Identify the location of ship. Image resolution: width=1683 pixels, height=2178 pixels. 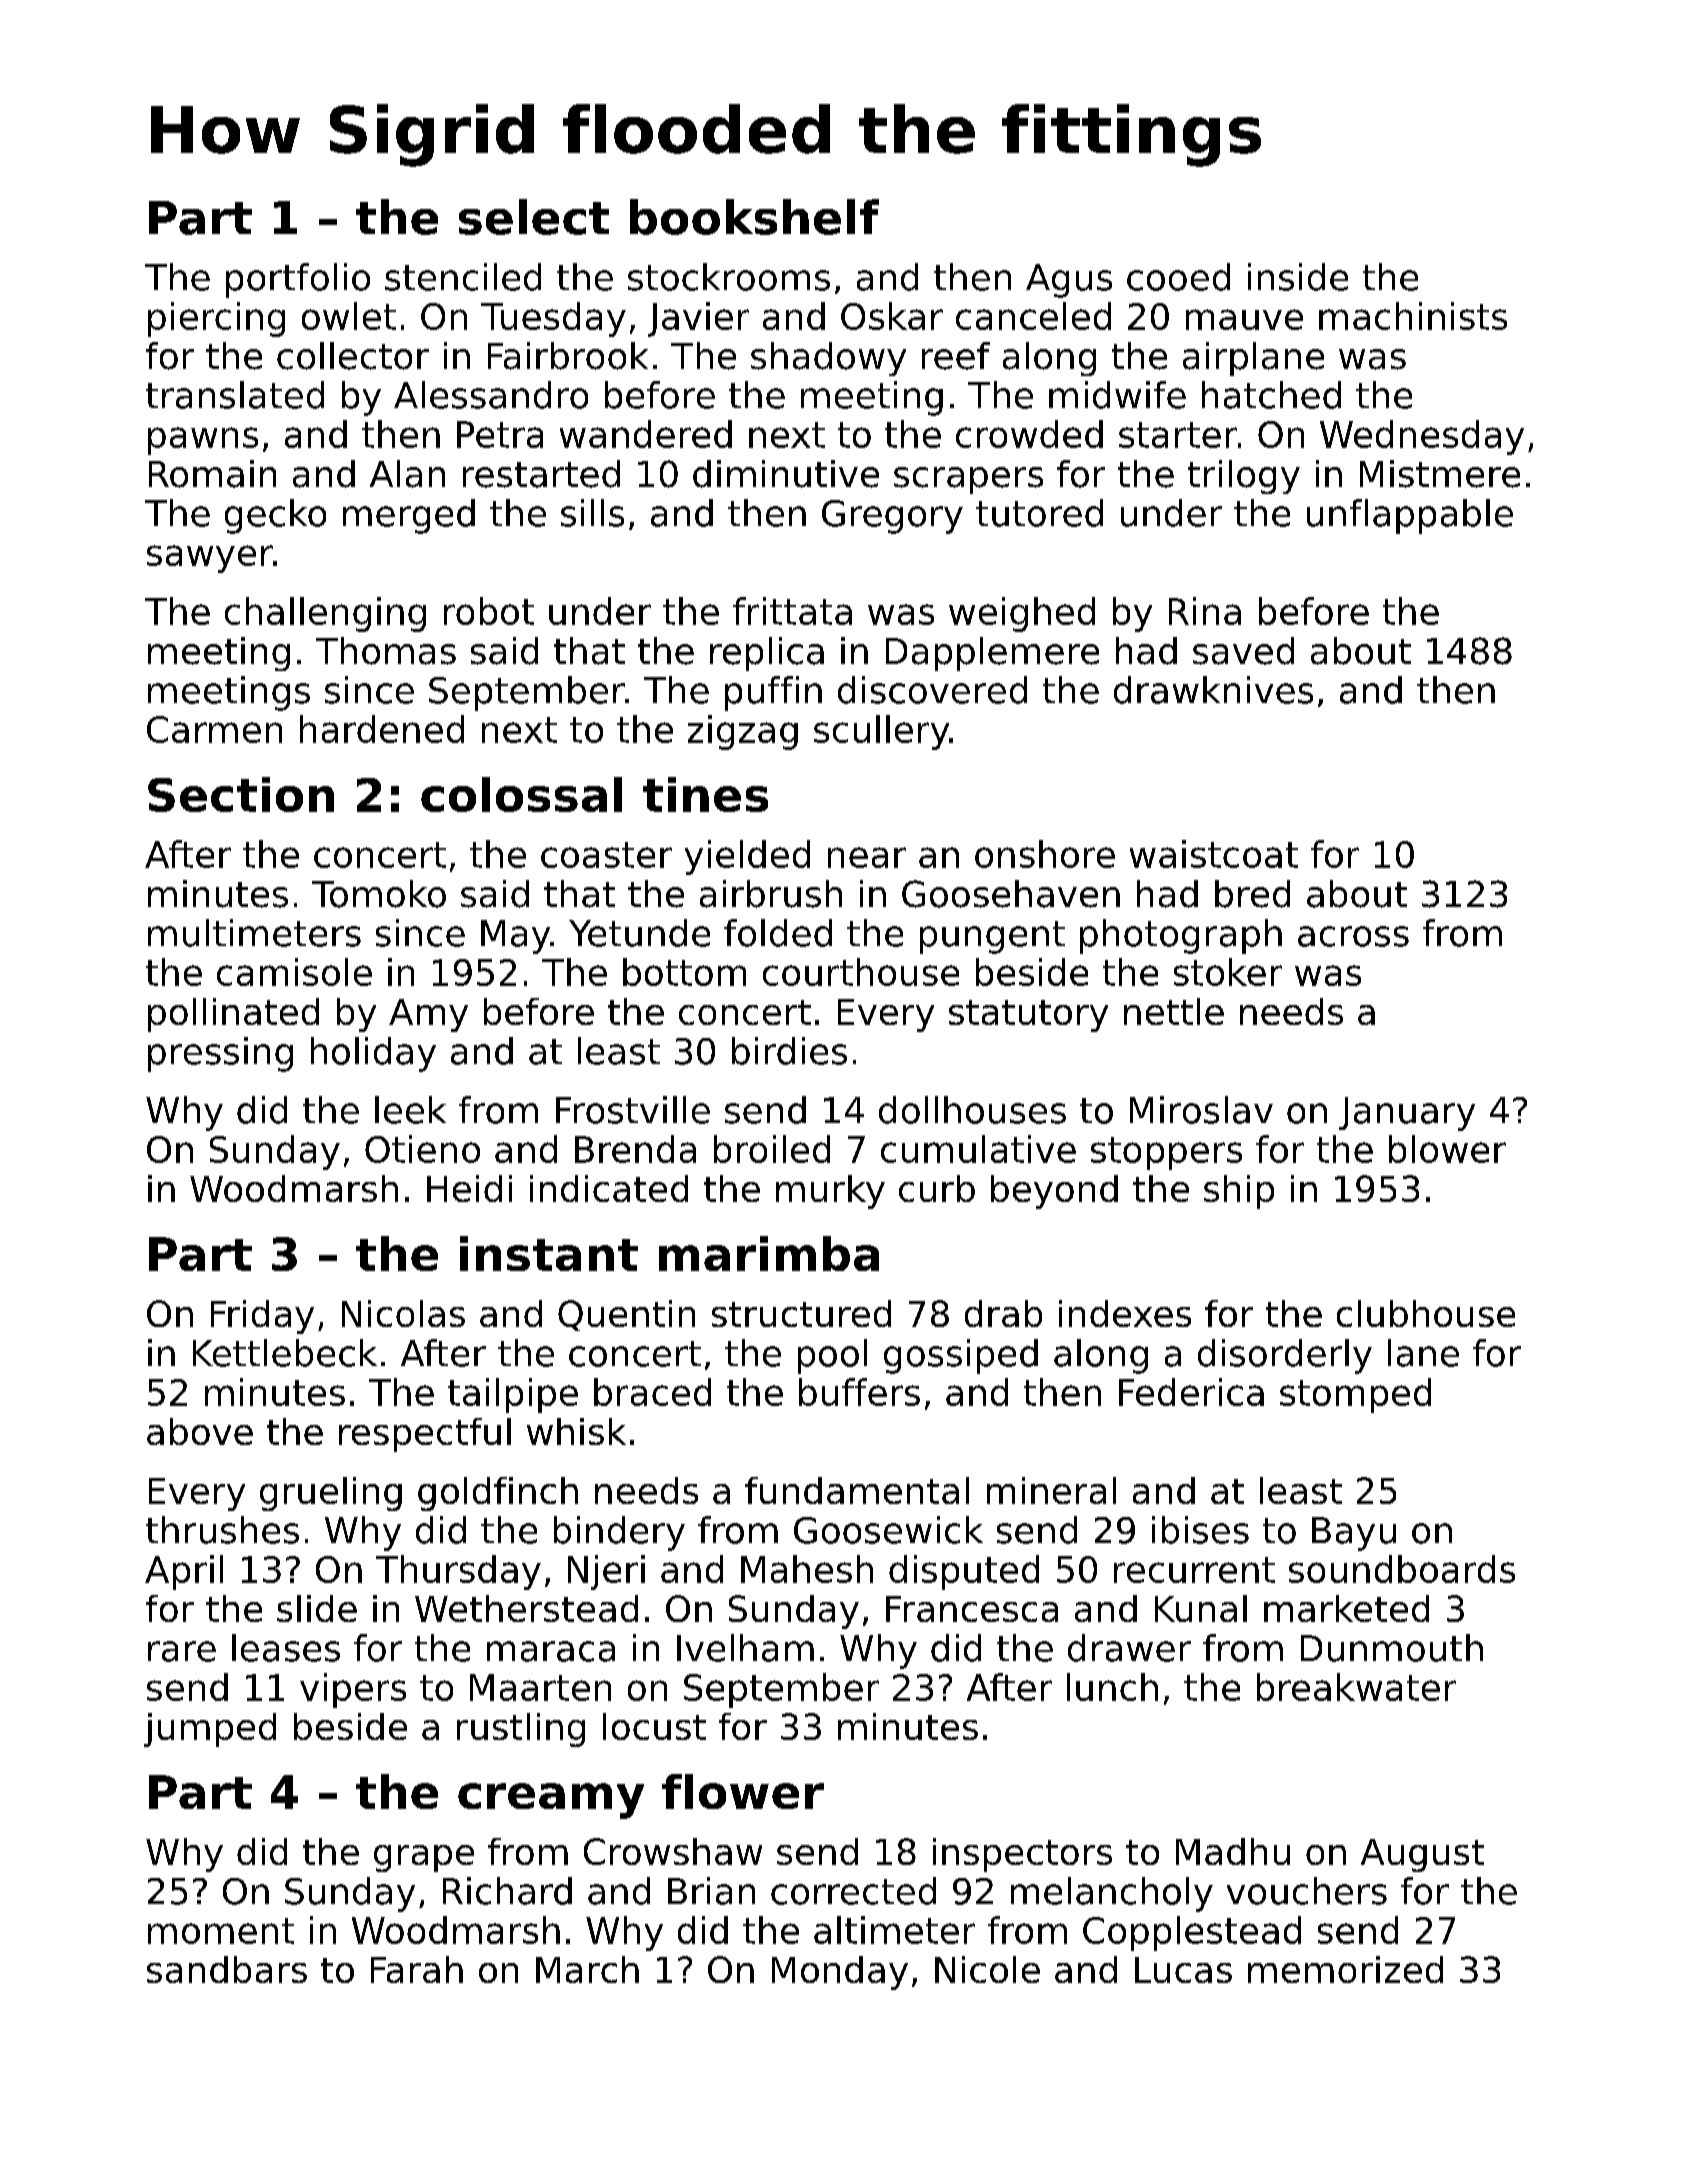
(1239, 1192).
